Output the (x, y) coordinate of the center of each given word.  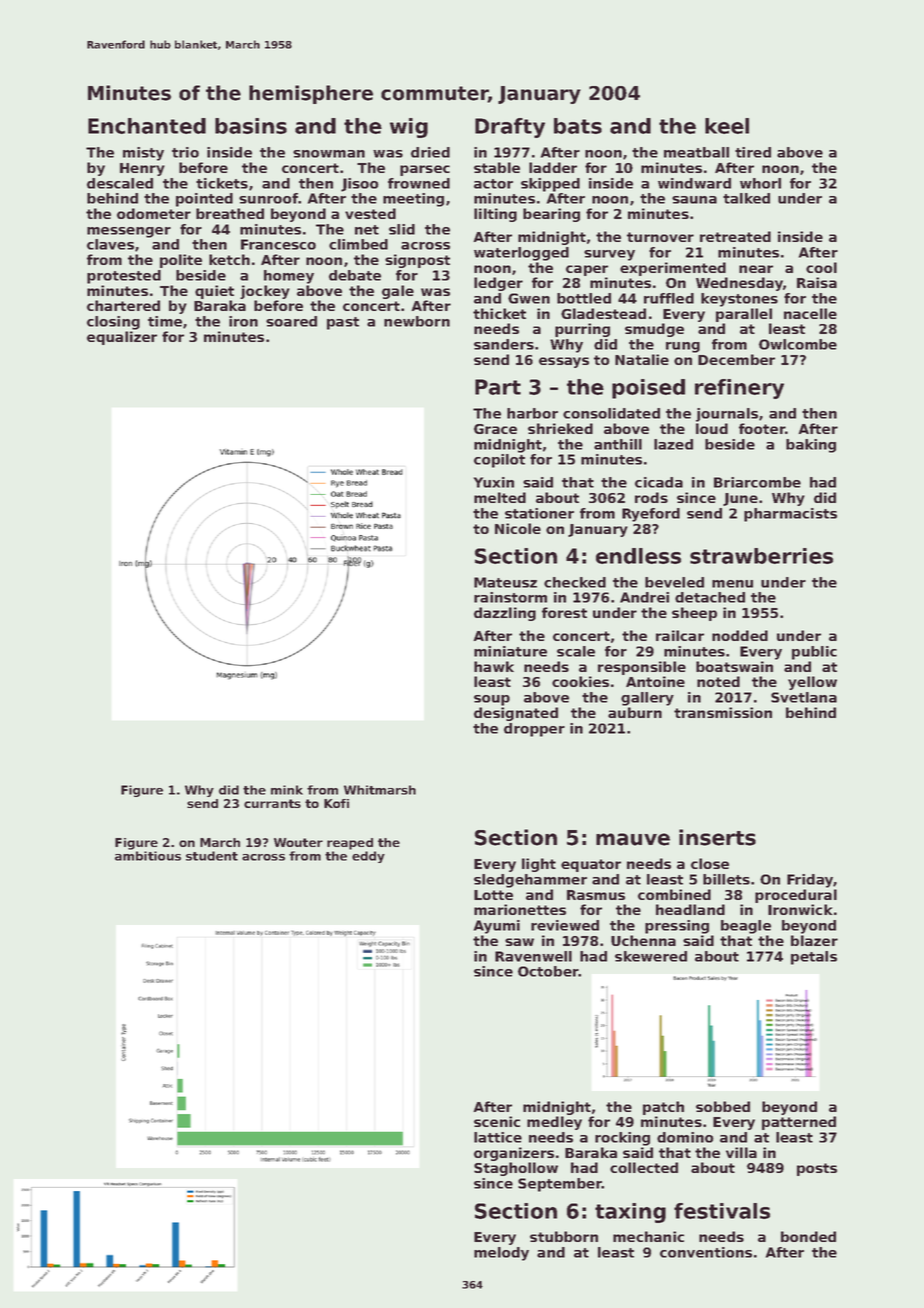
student (212, 856)
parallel (744, 315)
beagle (746, 927)
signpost (417, 261)
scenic (497, 1121)
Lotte (493, 895)
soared (291, 321)
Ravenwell (533, 956)
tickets (222, 183)
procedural (796, 896)
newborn (417, 321)
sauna (694, 200)
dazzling (505, 614)
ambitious (148, 856)
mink (287, 790)
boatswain (734, 666)
